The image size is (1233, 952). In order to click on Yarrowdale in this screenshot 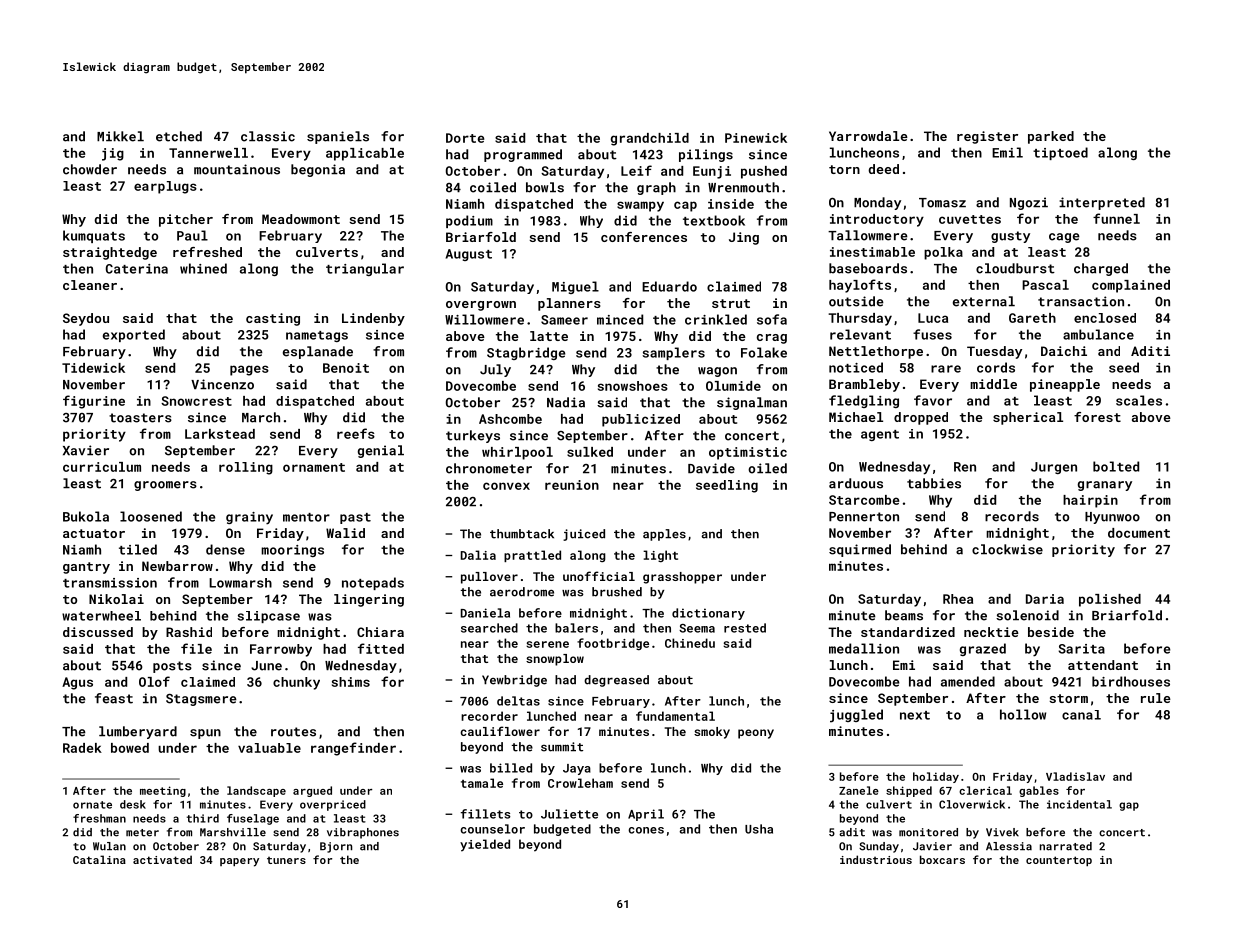, I will do `click(868, 136)`.
